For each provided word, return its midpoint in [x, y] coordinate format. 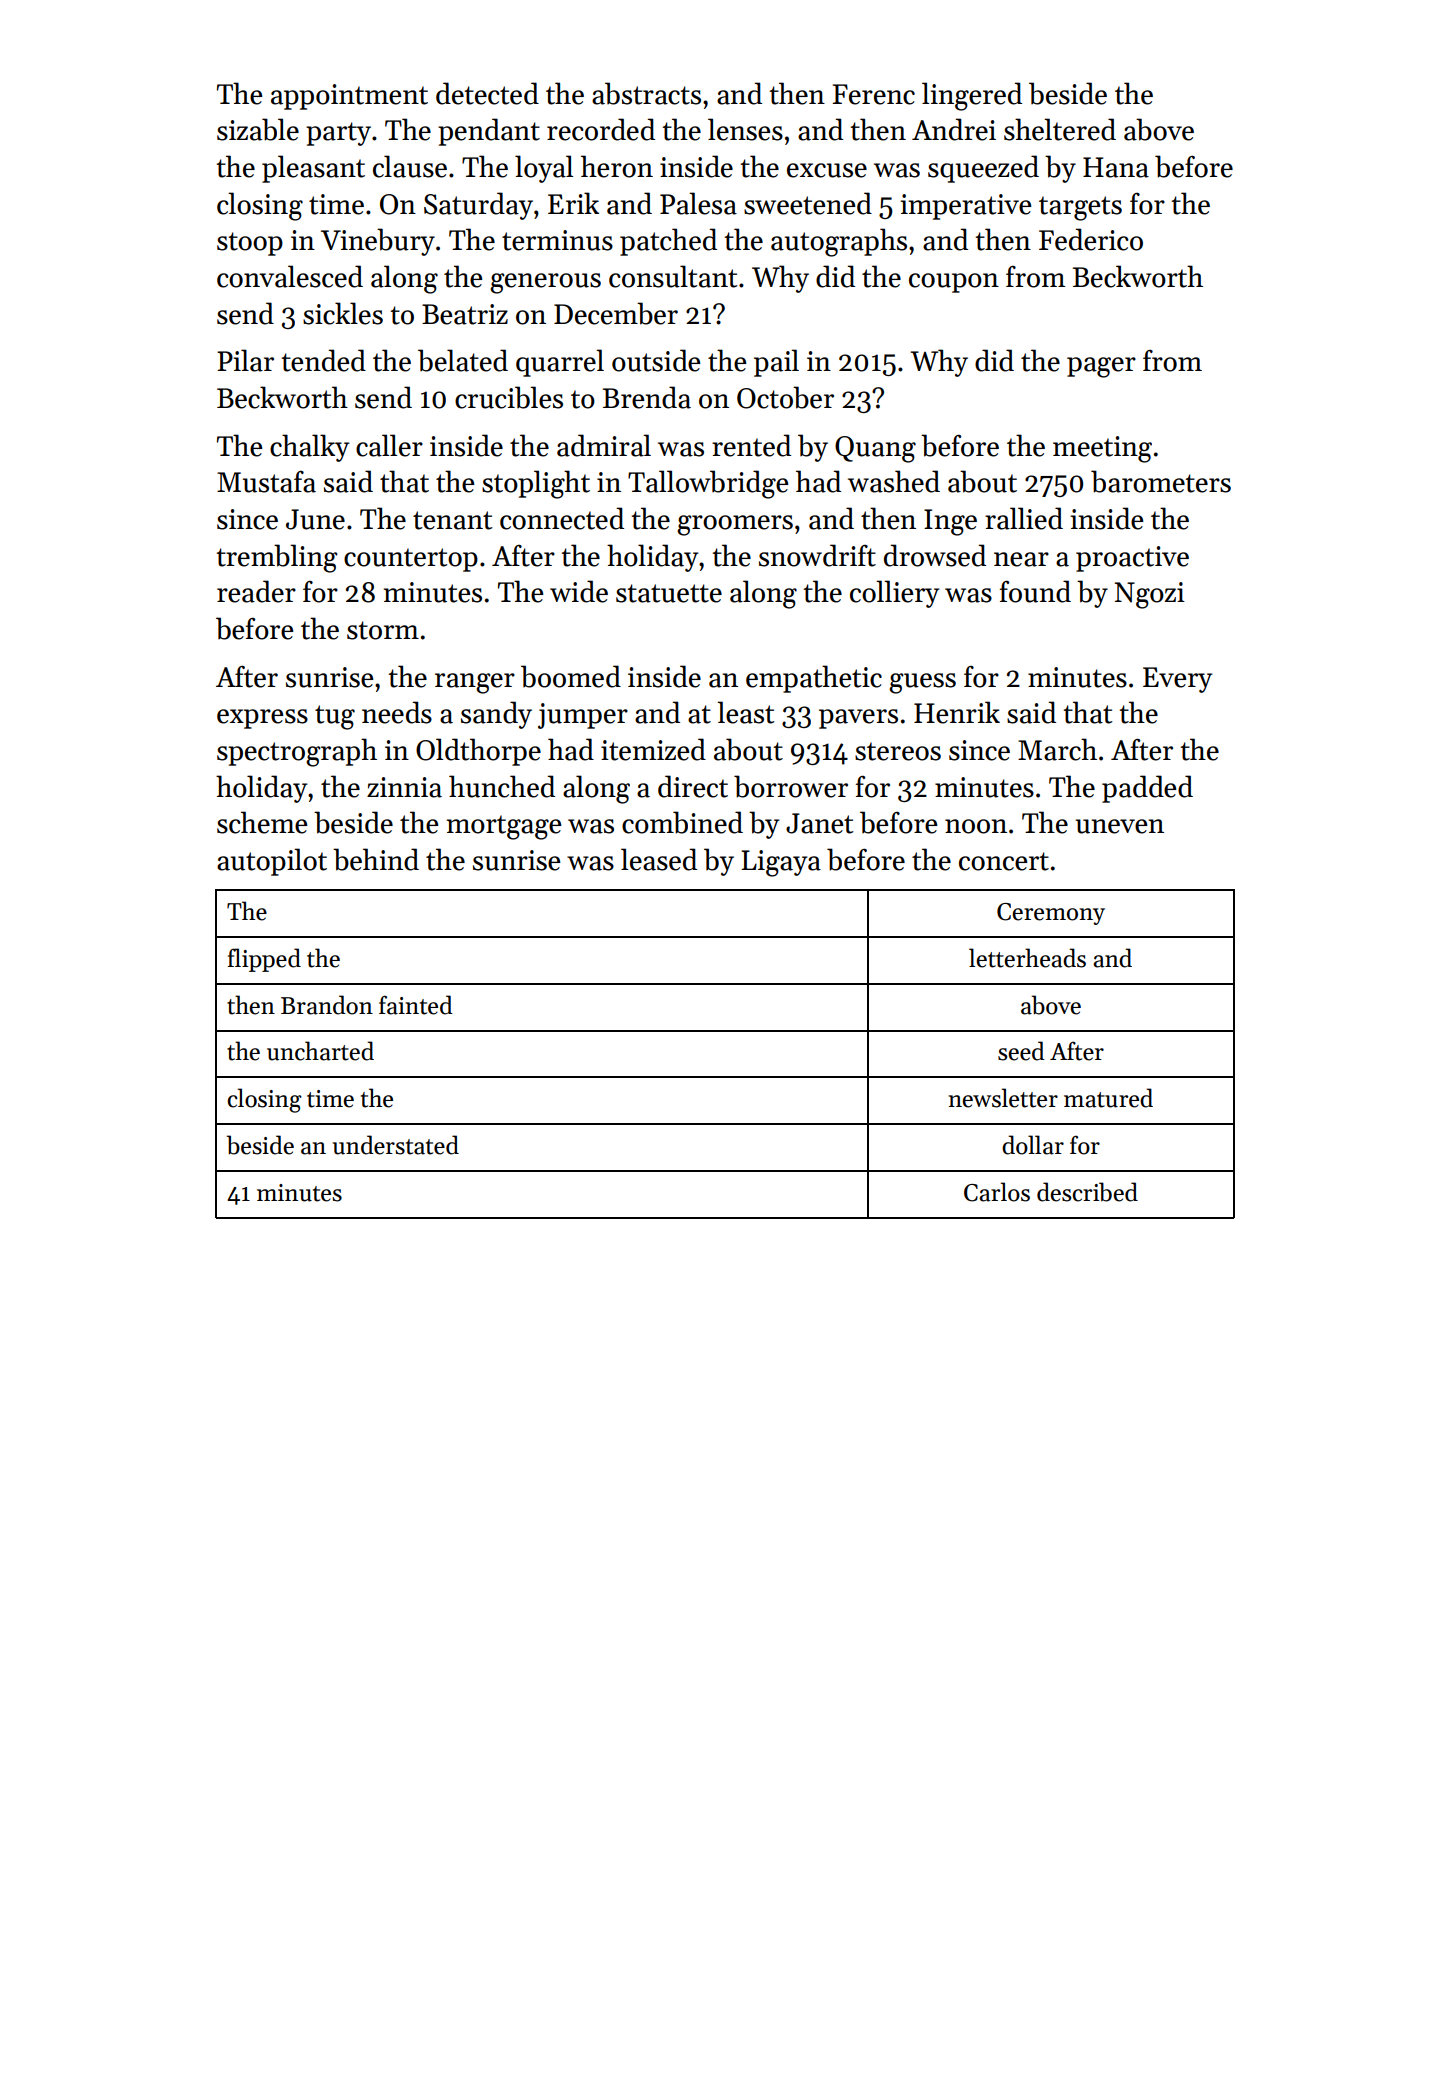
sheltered [1060, 129]
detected [487, 93]
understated [396, 1145]
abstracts [646, 93]
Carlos [997, 1192]
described [1087, 1192]
